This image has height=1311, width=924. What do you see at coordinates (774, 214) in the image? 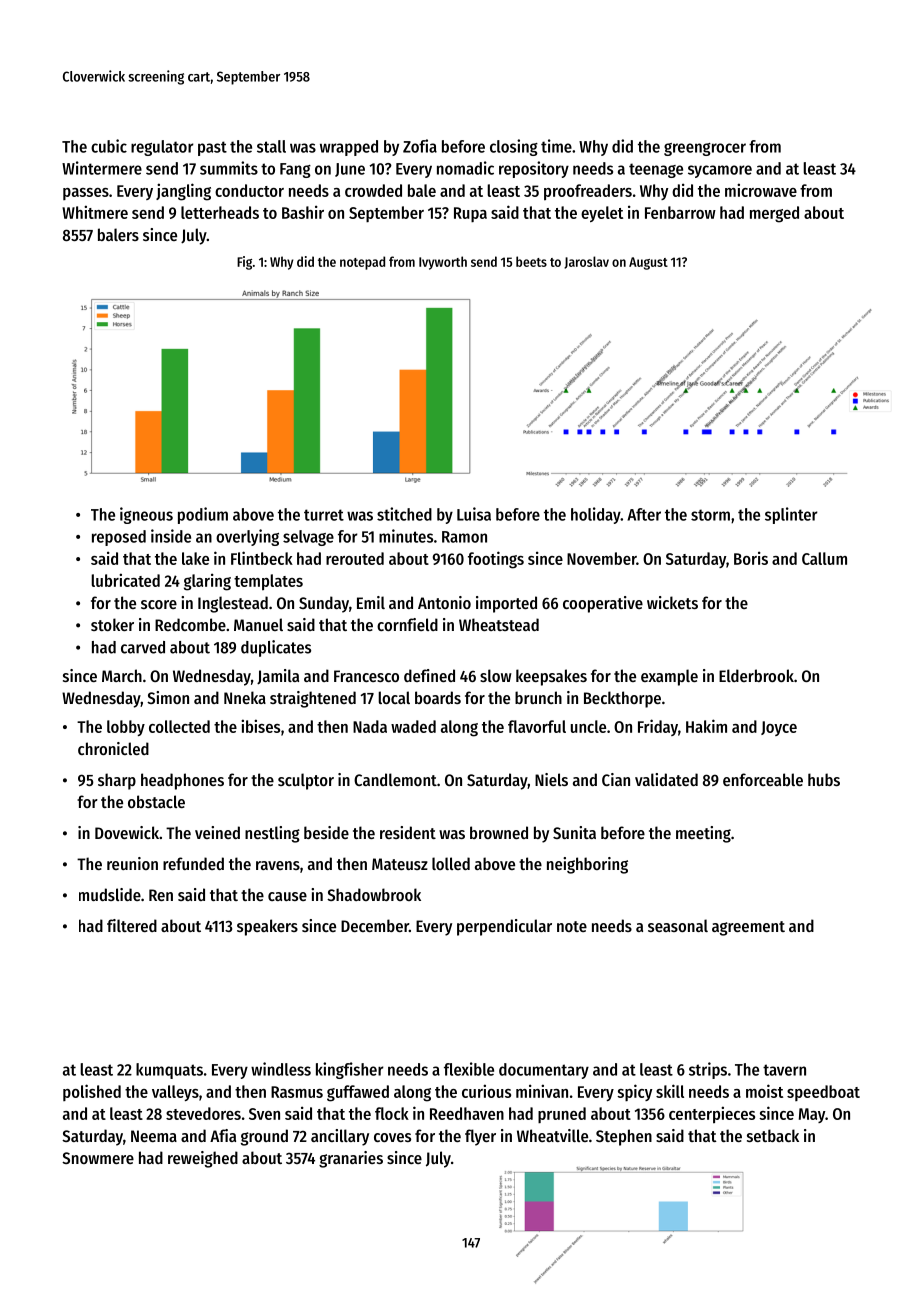
I see `merged` at bounding box center [774, 214].
